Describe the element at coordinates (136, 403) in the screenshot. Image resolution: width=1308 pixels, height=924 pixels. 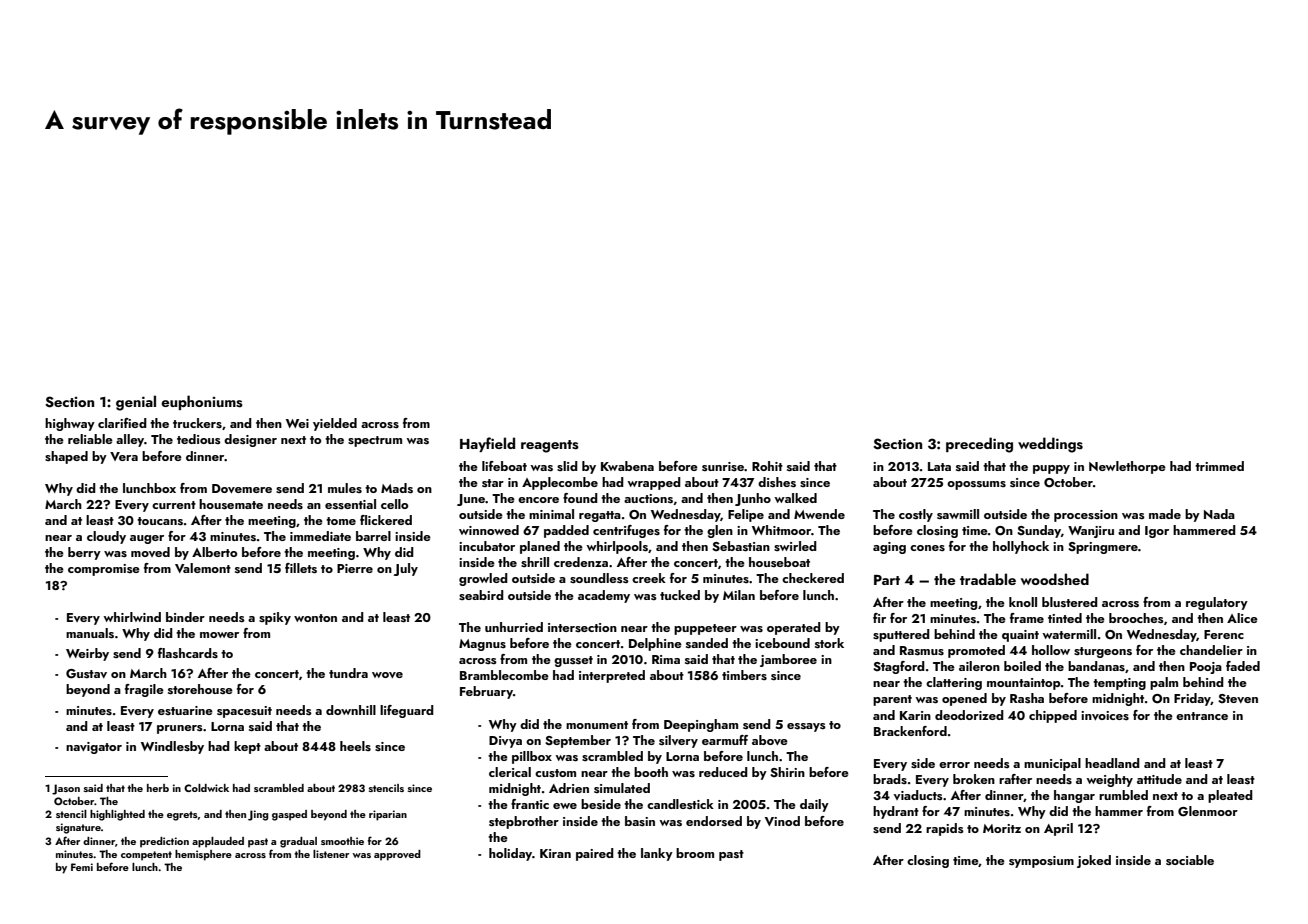
I see `genial` at that location.
